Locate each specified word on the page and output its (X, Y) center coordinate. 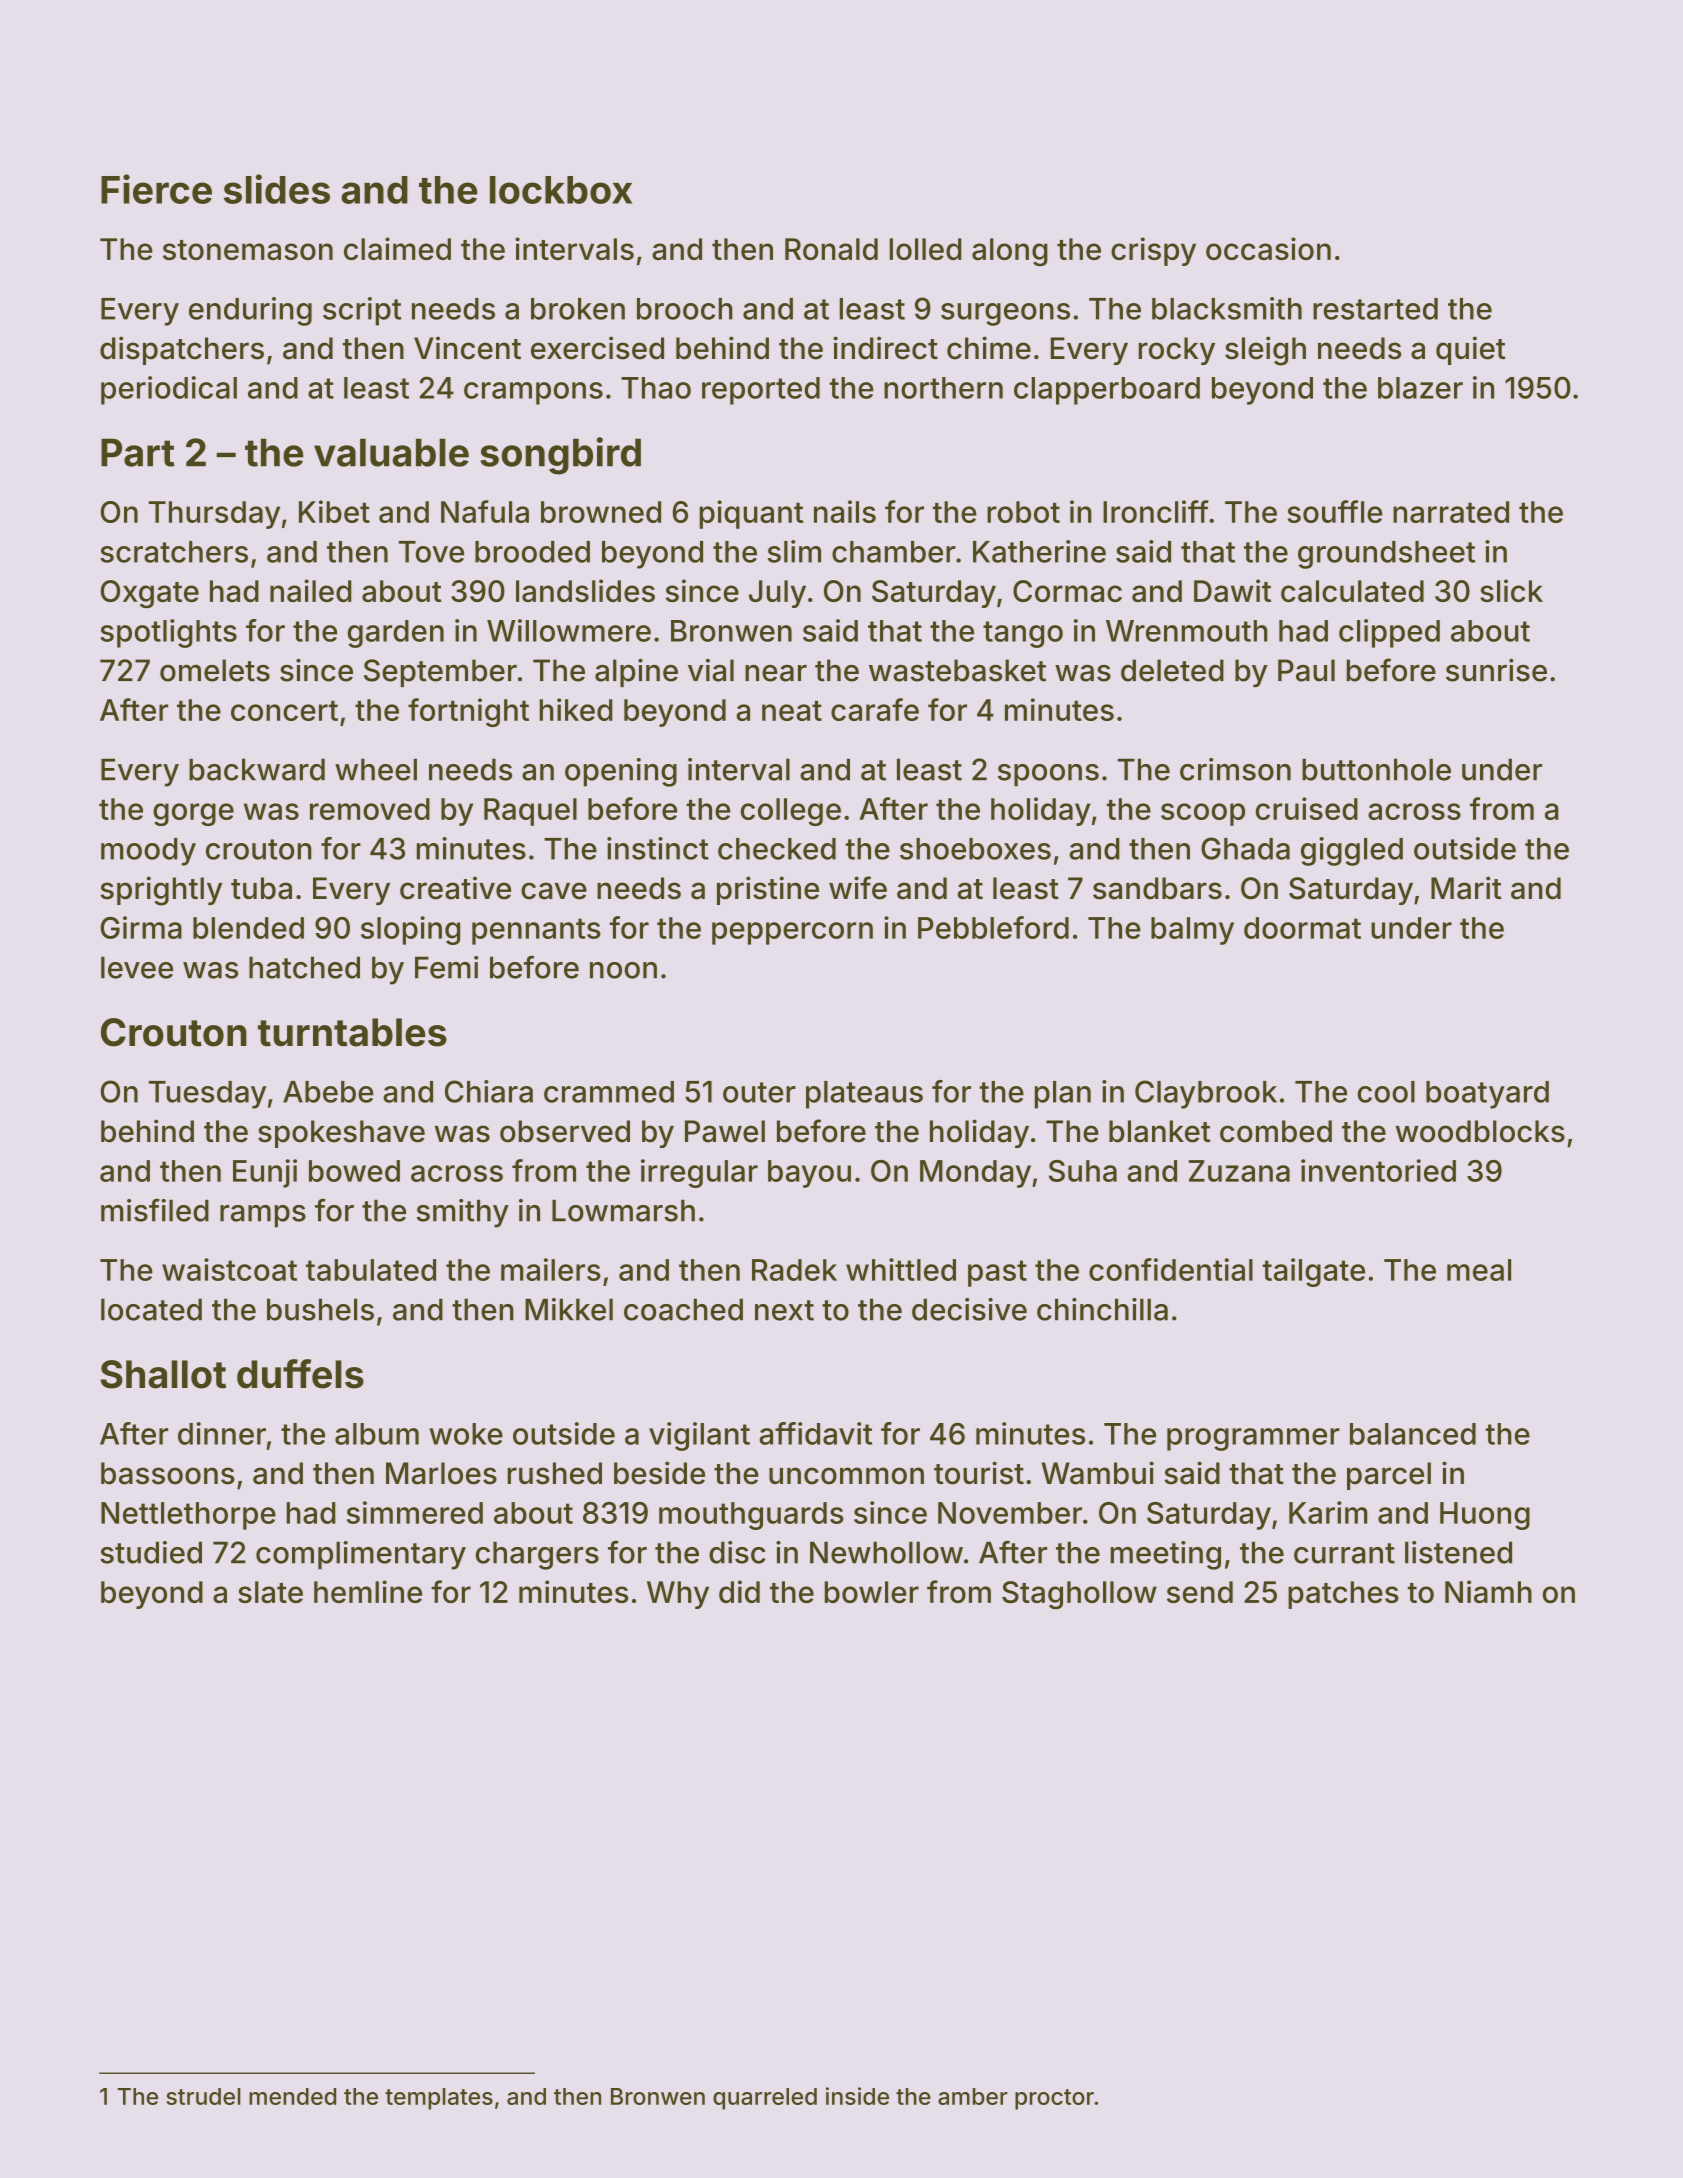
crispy (1153, 251)
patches (1343, 1595)
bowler (872, 1592)
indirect (885, 348)
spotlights (168, 633)
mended (292, 2096)
